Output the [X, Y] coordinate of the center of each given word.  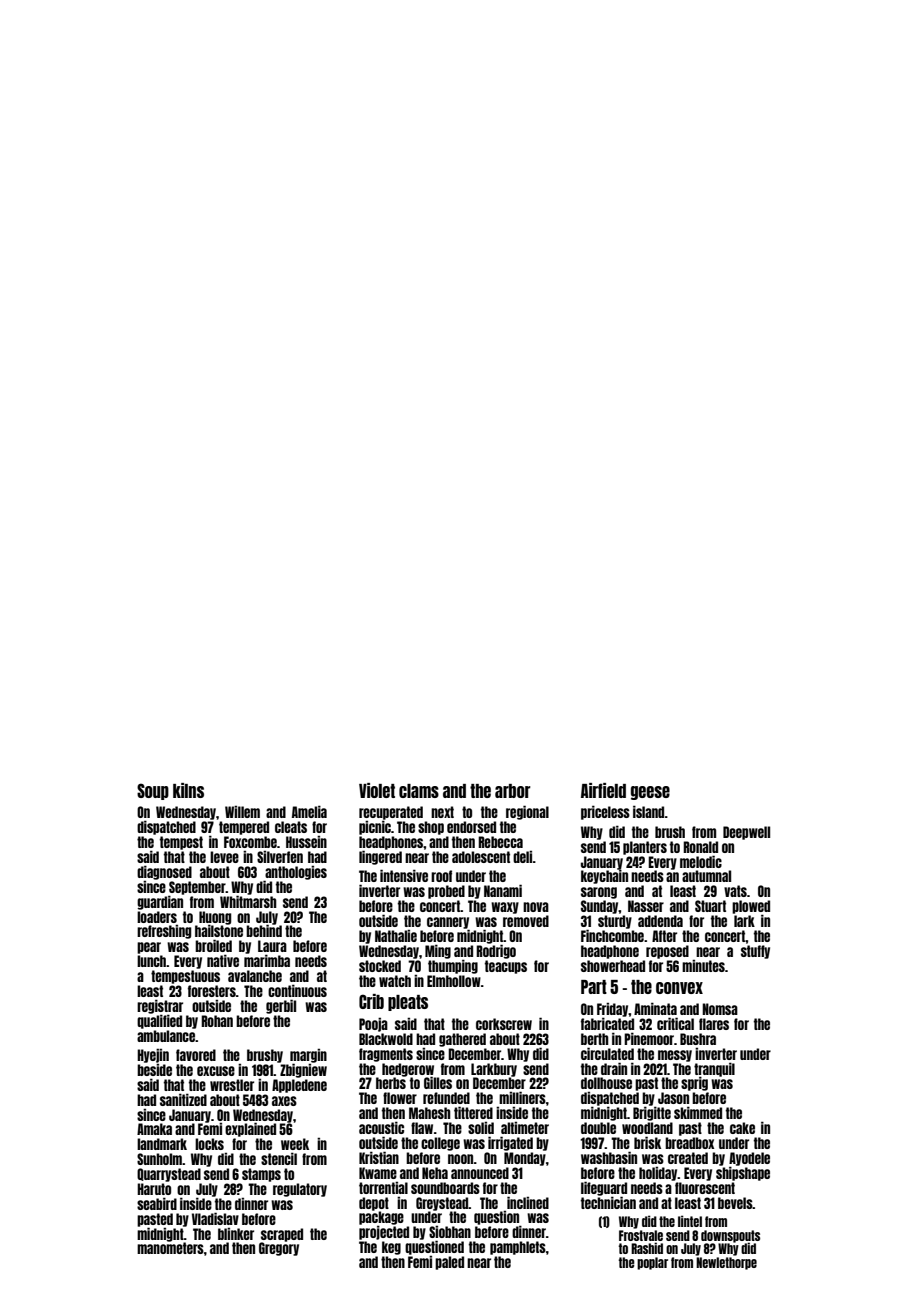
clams [419, 791]
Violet [377, 790]
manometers [170, 1248]
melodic [701, 861]
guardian [160, 902]
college [440, 1144]
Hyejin [153, 1055]
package [381, 1218]
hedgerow [408, 1070]
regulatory [300, 1190]
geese [650, 793]
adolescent [481, 857]
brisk [647, 1142]
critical [675, 1023]
